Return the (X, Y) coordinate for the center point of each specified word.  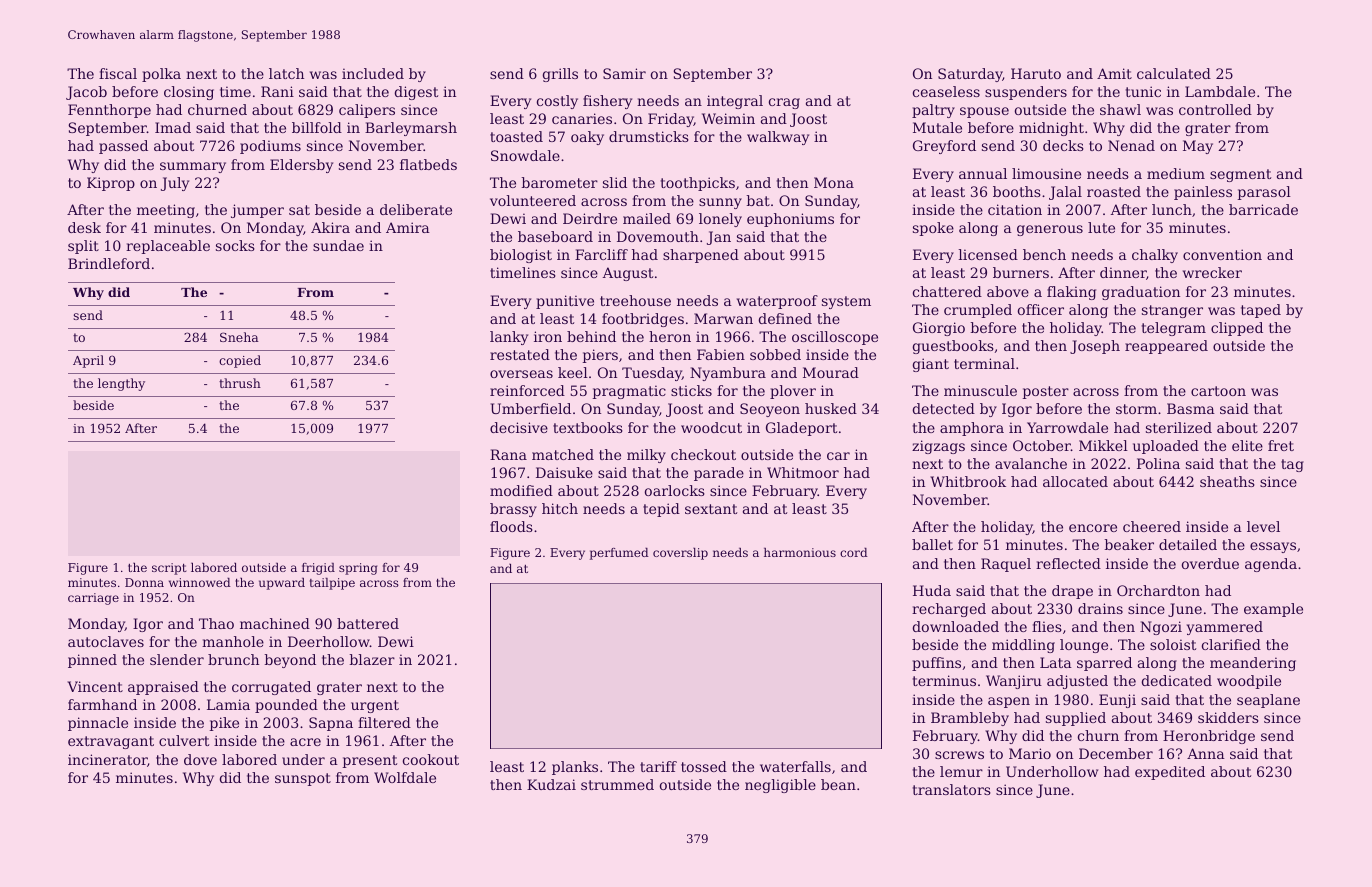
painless (1203, 193)
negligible (780, 786)
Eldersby (301, 166)
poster (1046, 392)
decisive (519, 427)
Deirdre (590, 218)
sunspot (303, 779)
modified (521, 490)
